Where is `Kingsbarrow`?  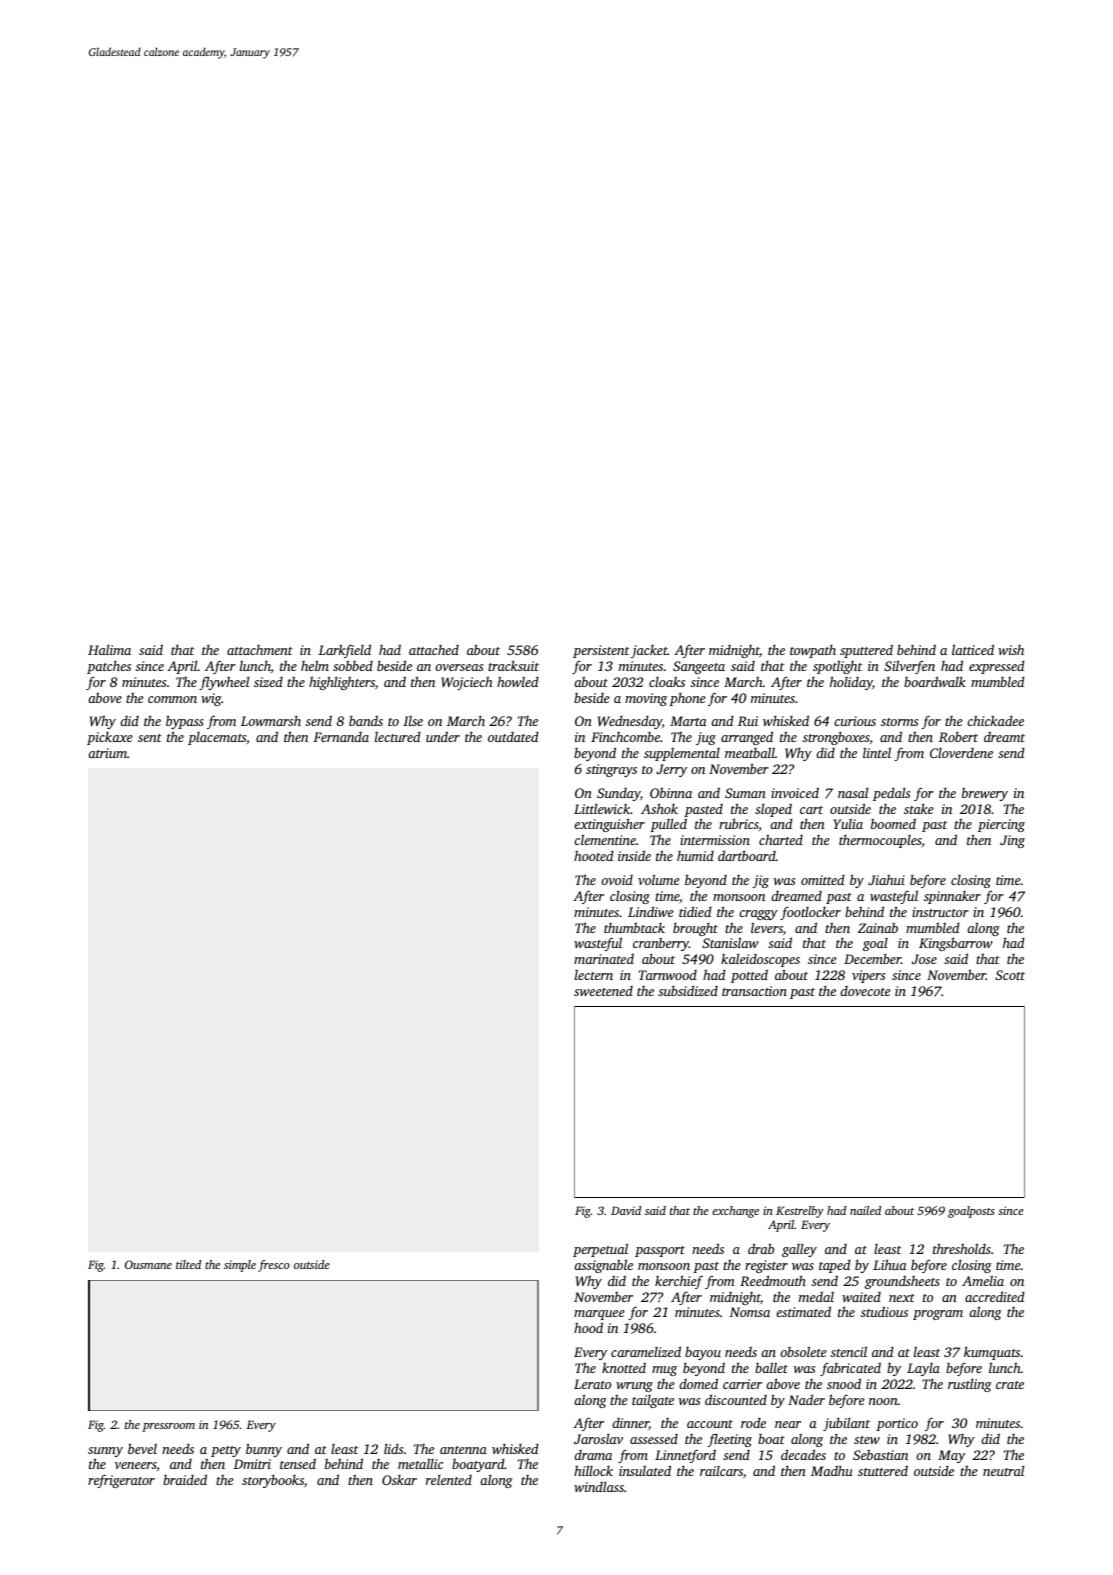 Kingsbarrow is located at coordinates (956, 944).
